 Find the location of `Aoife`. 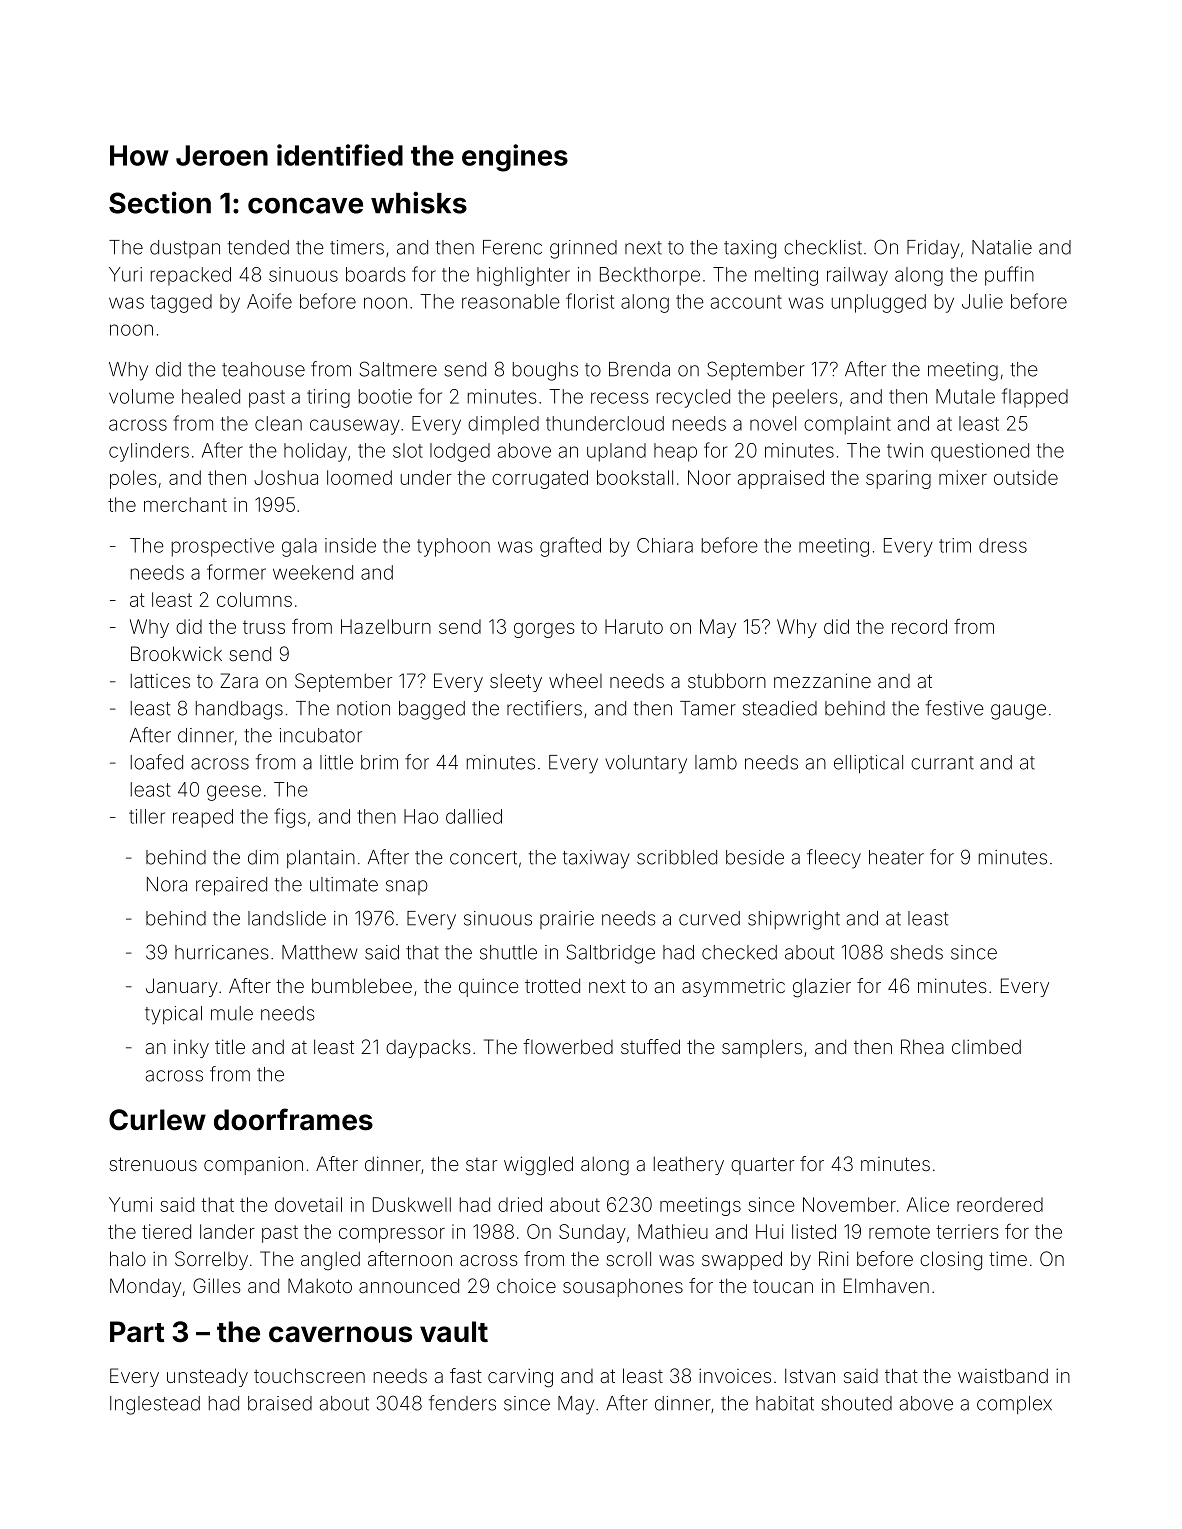

Aoife is located at coordinates (269, 301).
